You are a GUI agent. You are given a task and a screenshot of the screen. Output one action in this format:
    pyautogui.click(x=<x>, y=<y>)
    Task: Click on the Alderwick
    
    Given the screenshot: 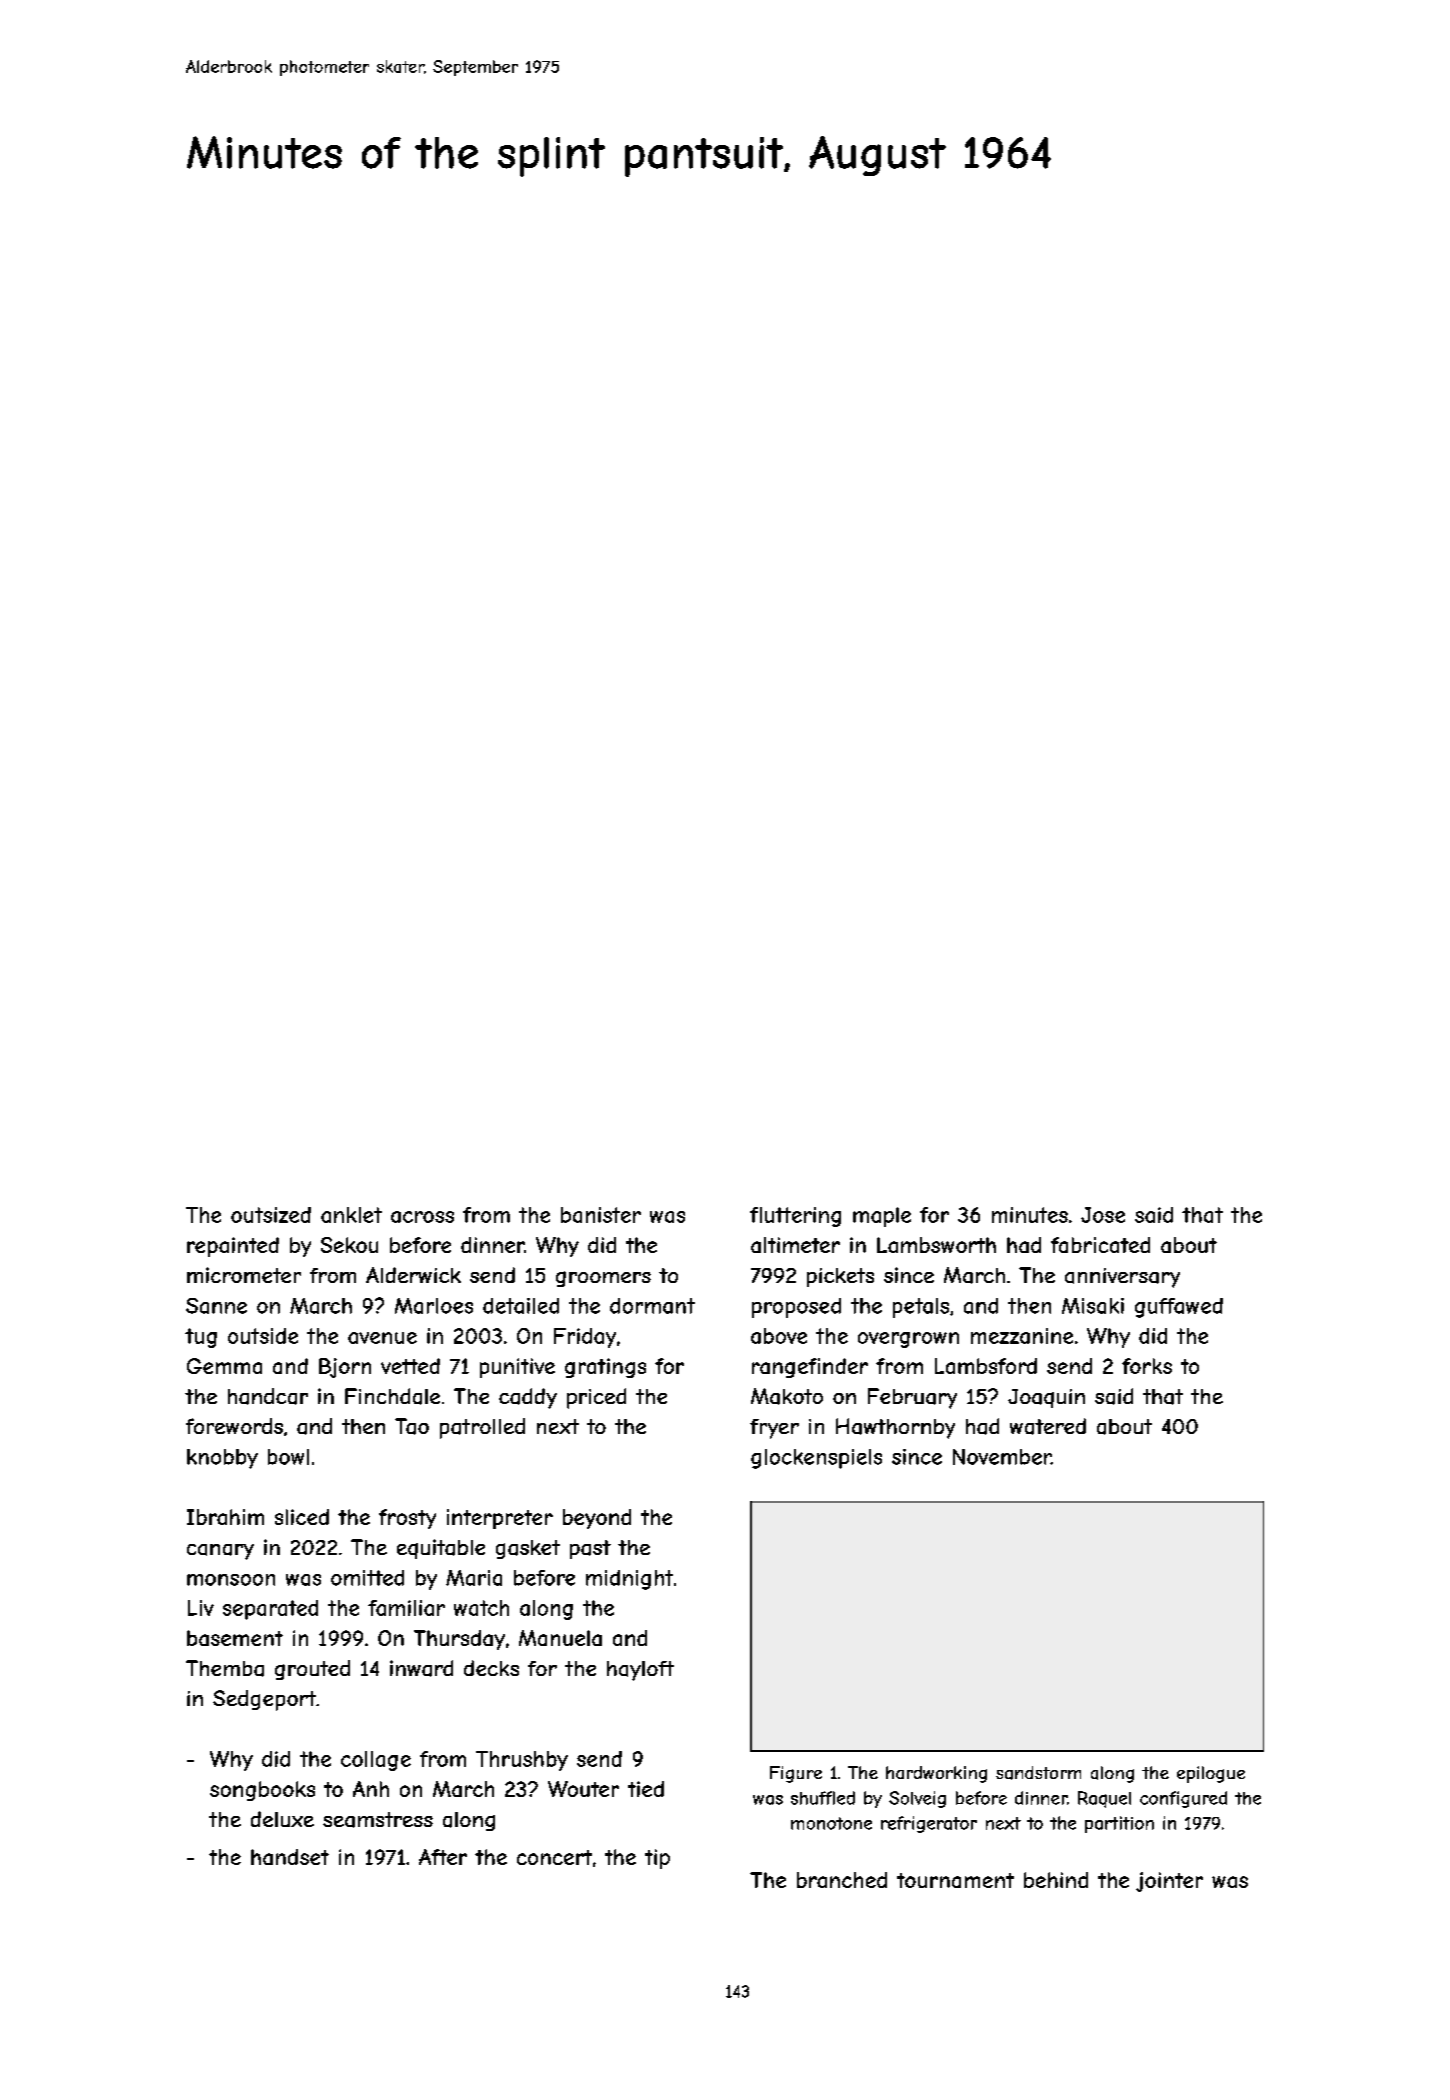 What is the action you would take?
    pyautogui.click(x=413, y=1275)
